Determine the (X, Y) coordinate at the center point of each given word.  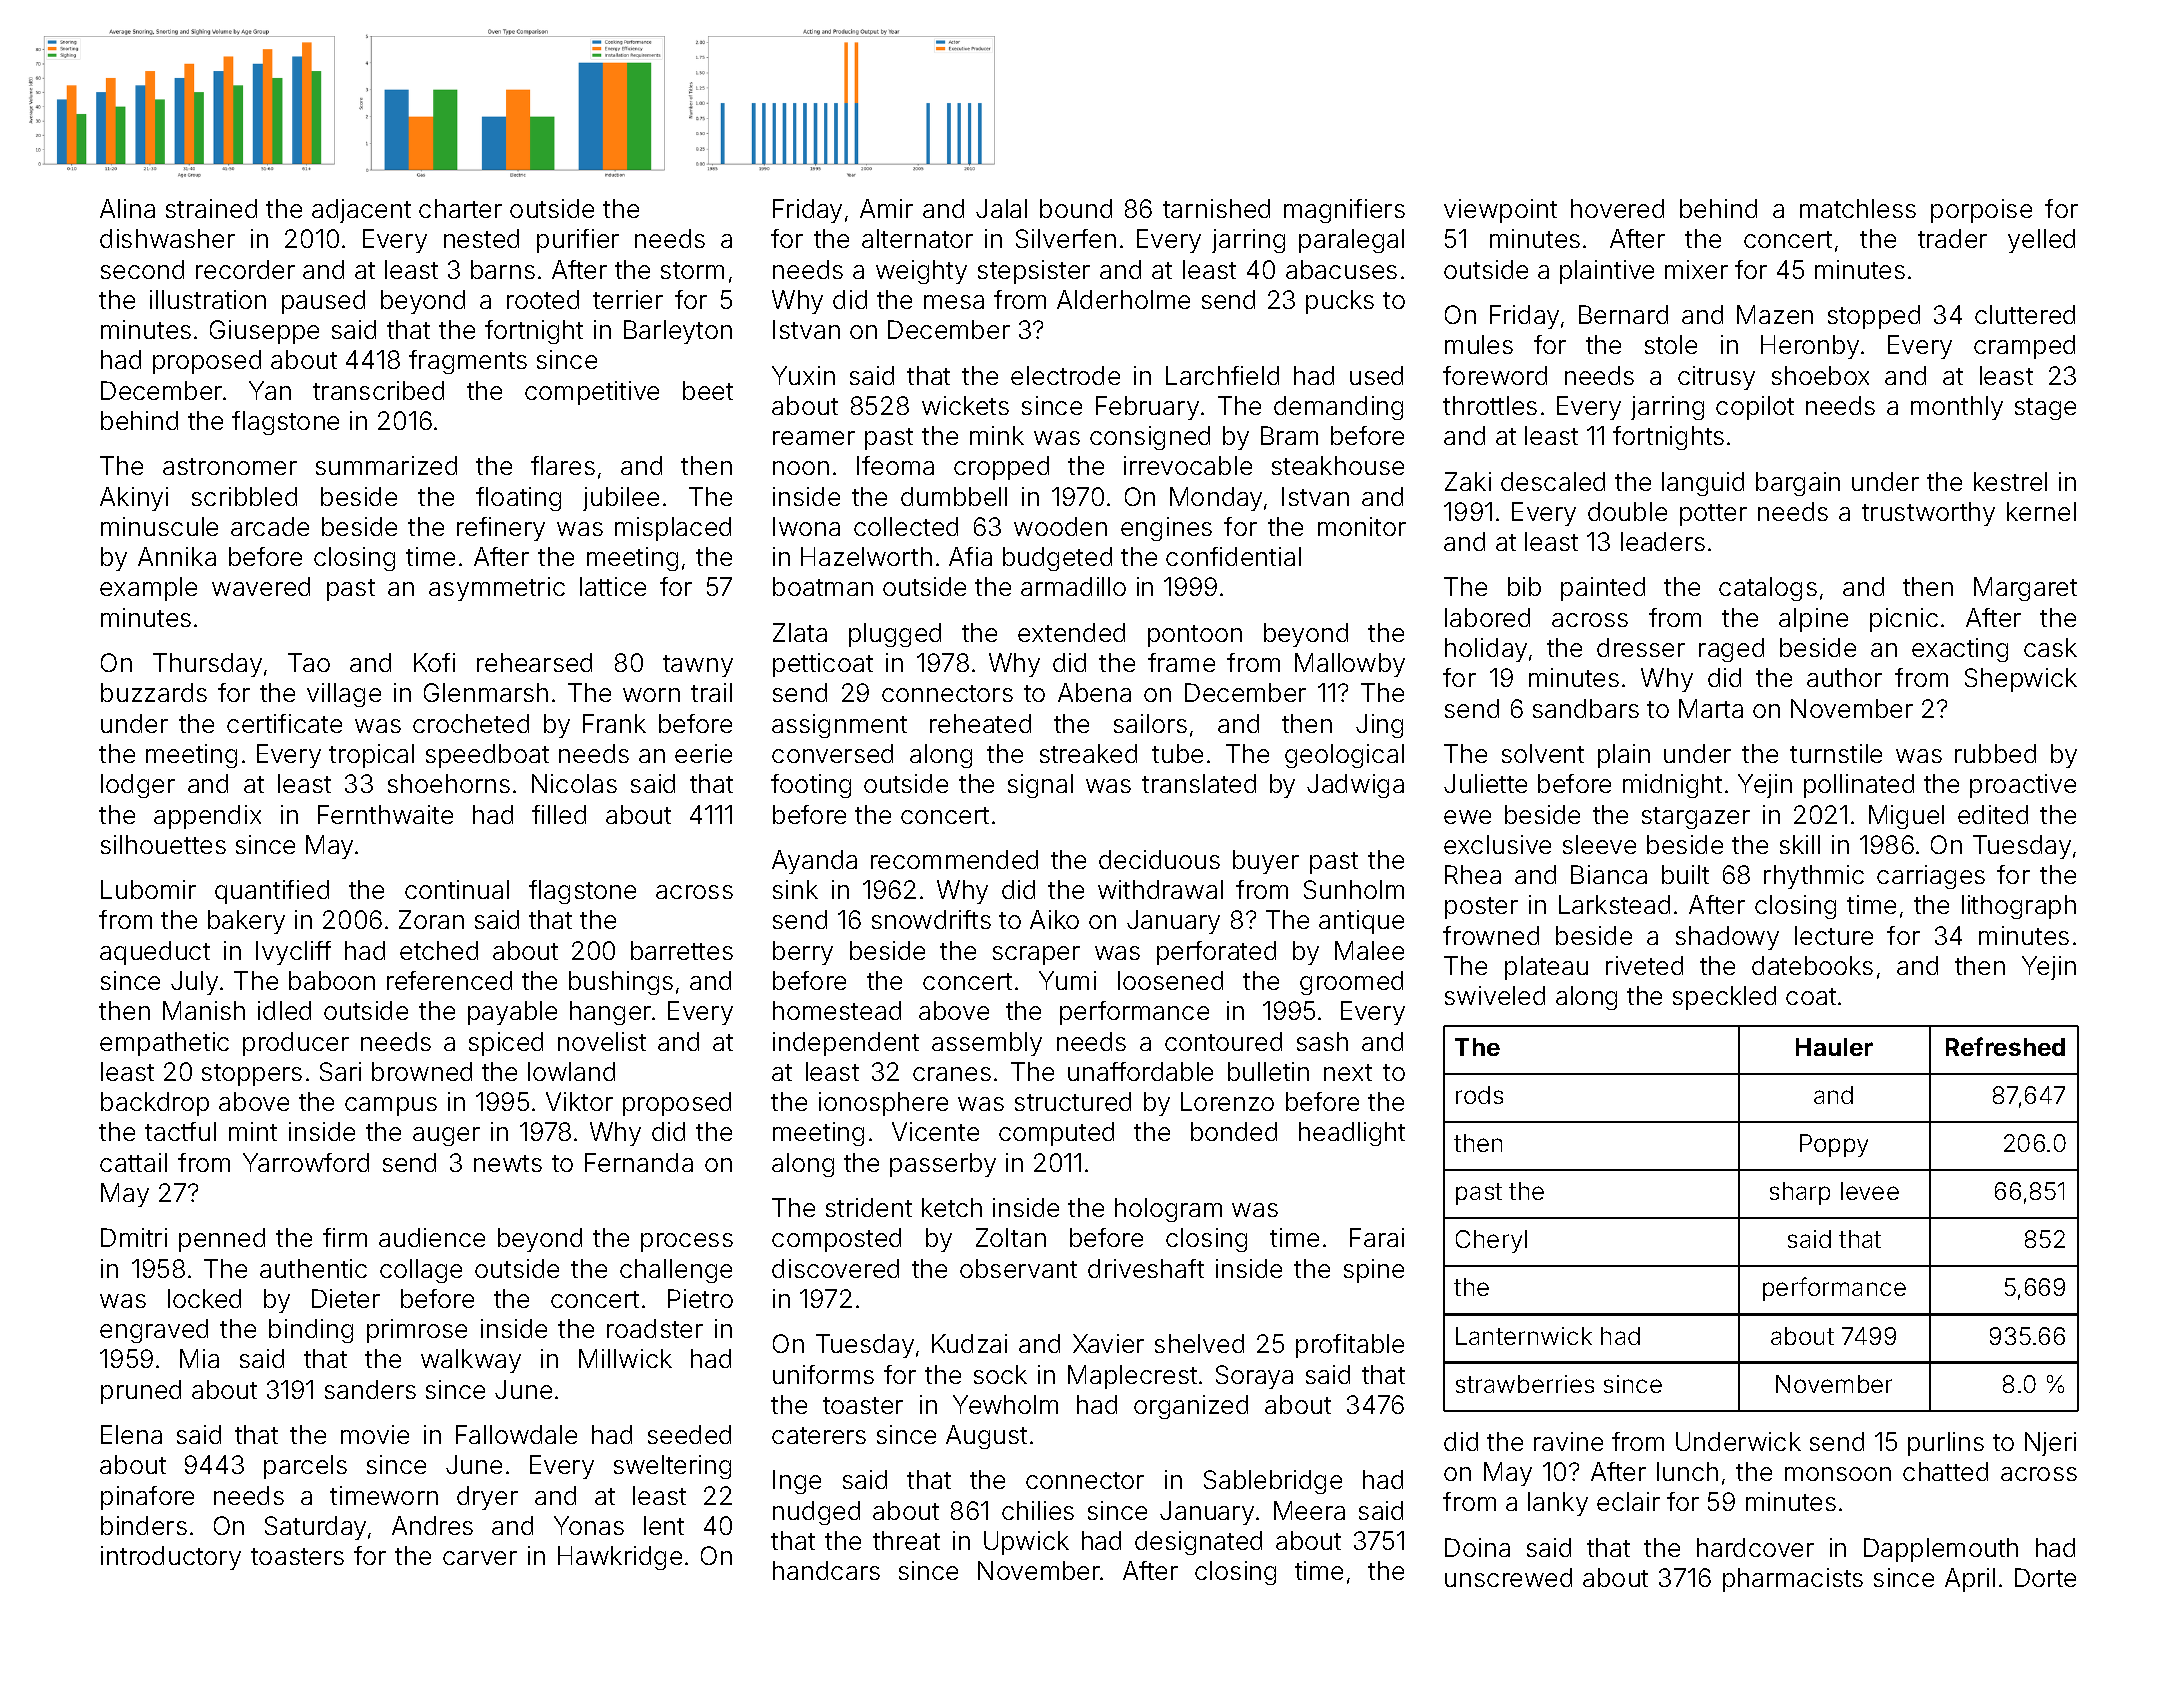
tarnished (1216, 208)
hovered (1617, 208)
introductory (171, 1558)
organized (1191, 1407)
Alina (127, 208)
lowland (571, 1071)
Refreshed (2005, 1046)
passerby (943, 1165)
